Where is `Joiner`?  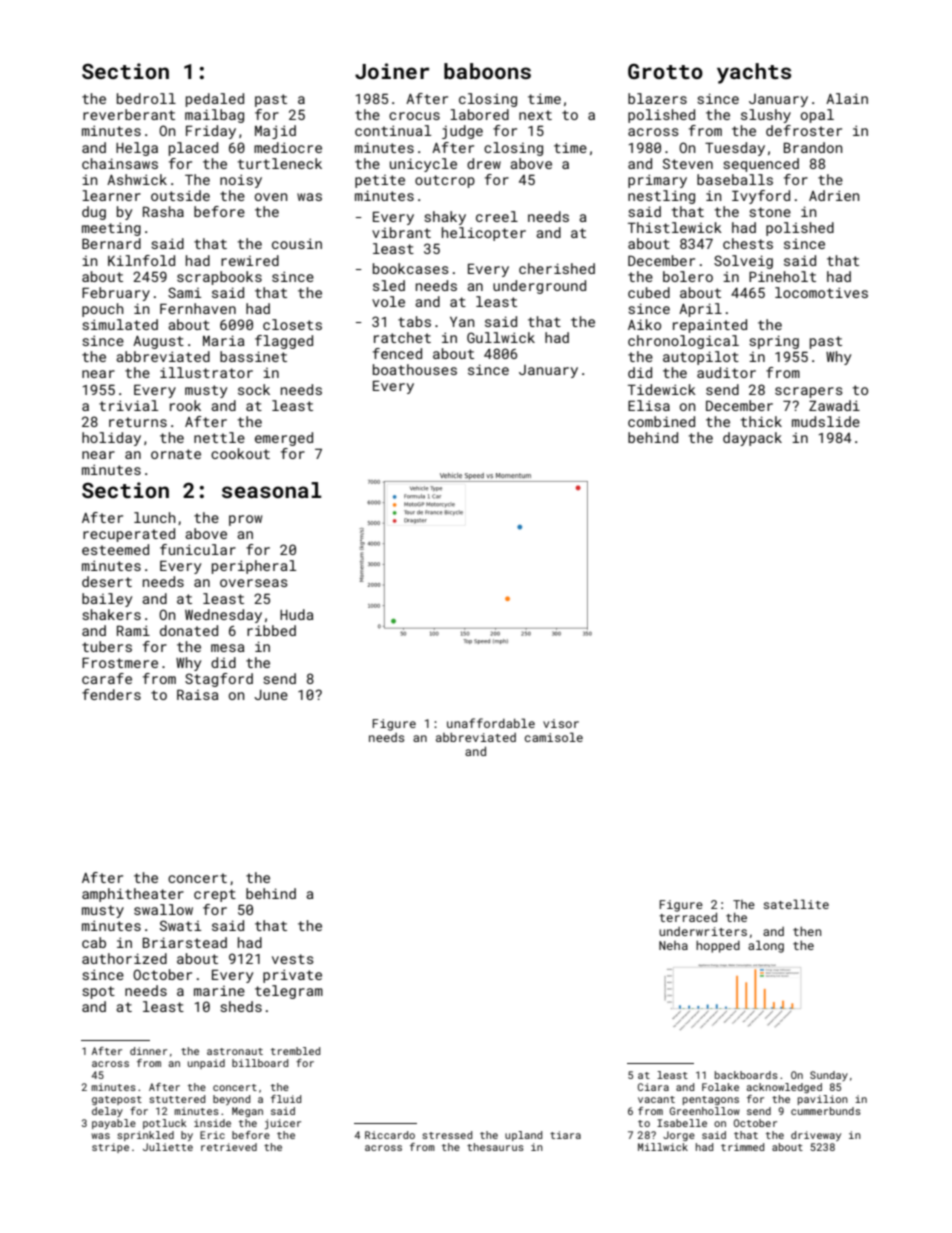
Joiner is located at coordinates (392, 71).
